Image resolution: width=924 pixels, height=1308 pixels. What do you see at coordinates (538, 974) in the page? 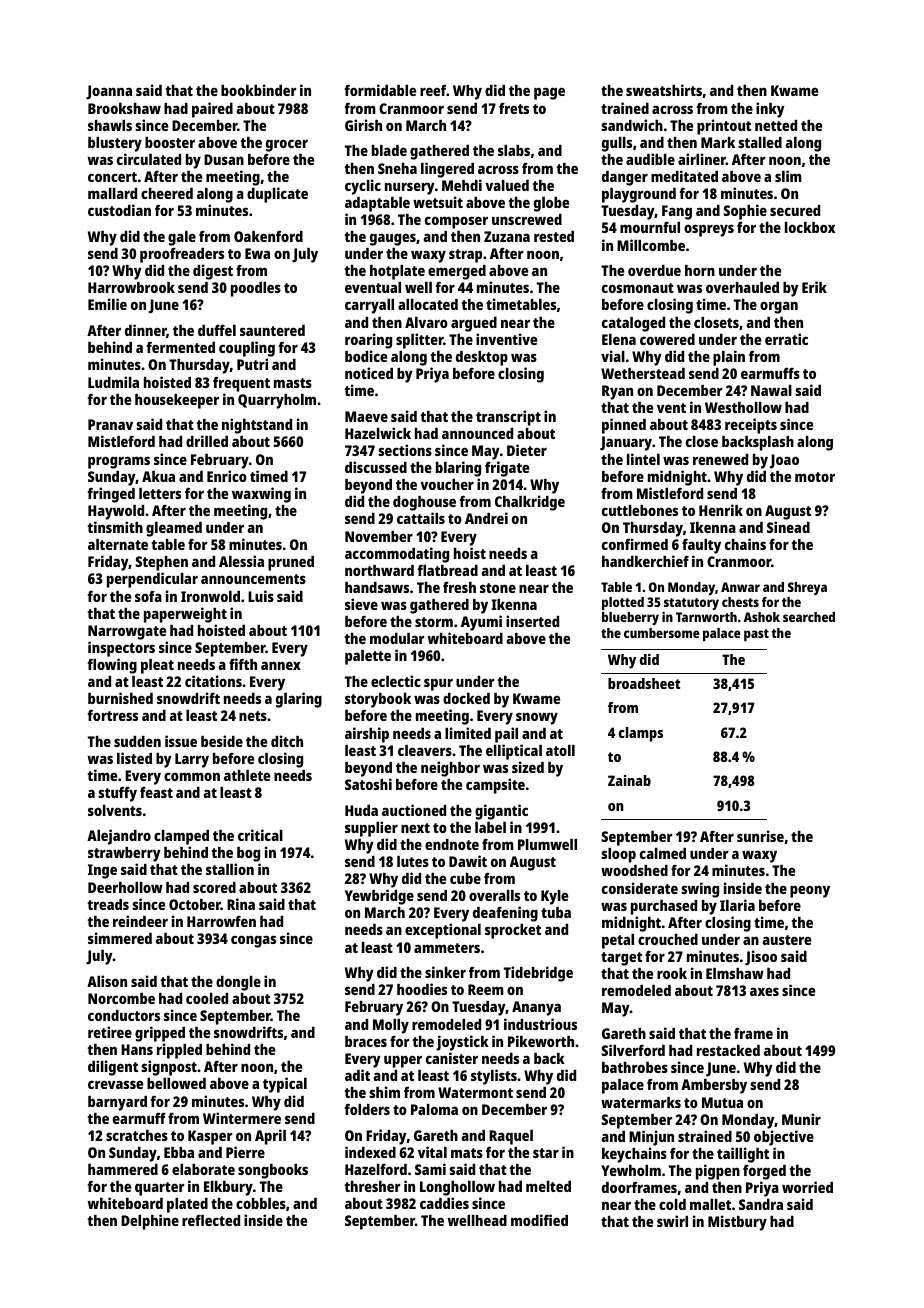
I see `Tidebridge` at bounding box center [538, 974].
